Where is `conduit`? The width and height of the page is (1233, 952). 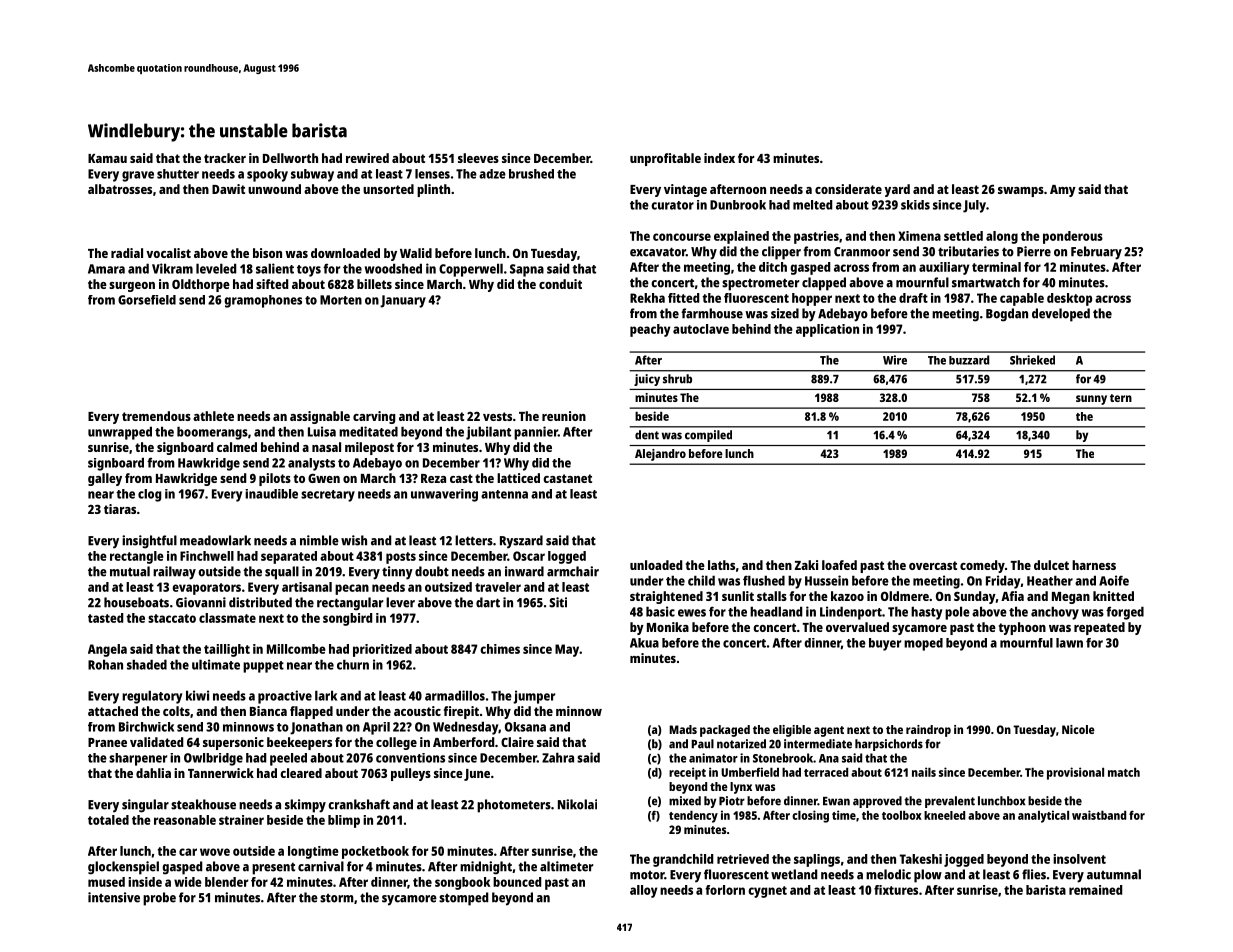
conduit is located at coordinates (560, 284).
